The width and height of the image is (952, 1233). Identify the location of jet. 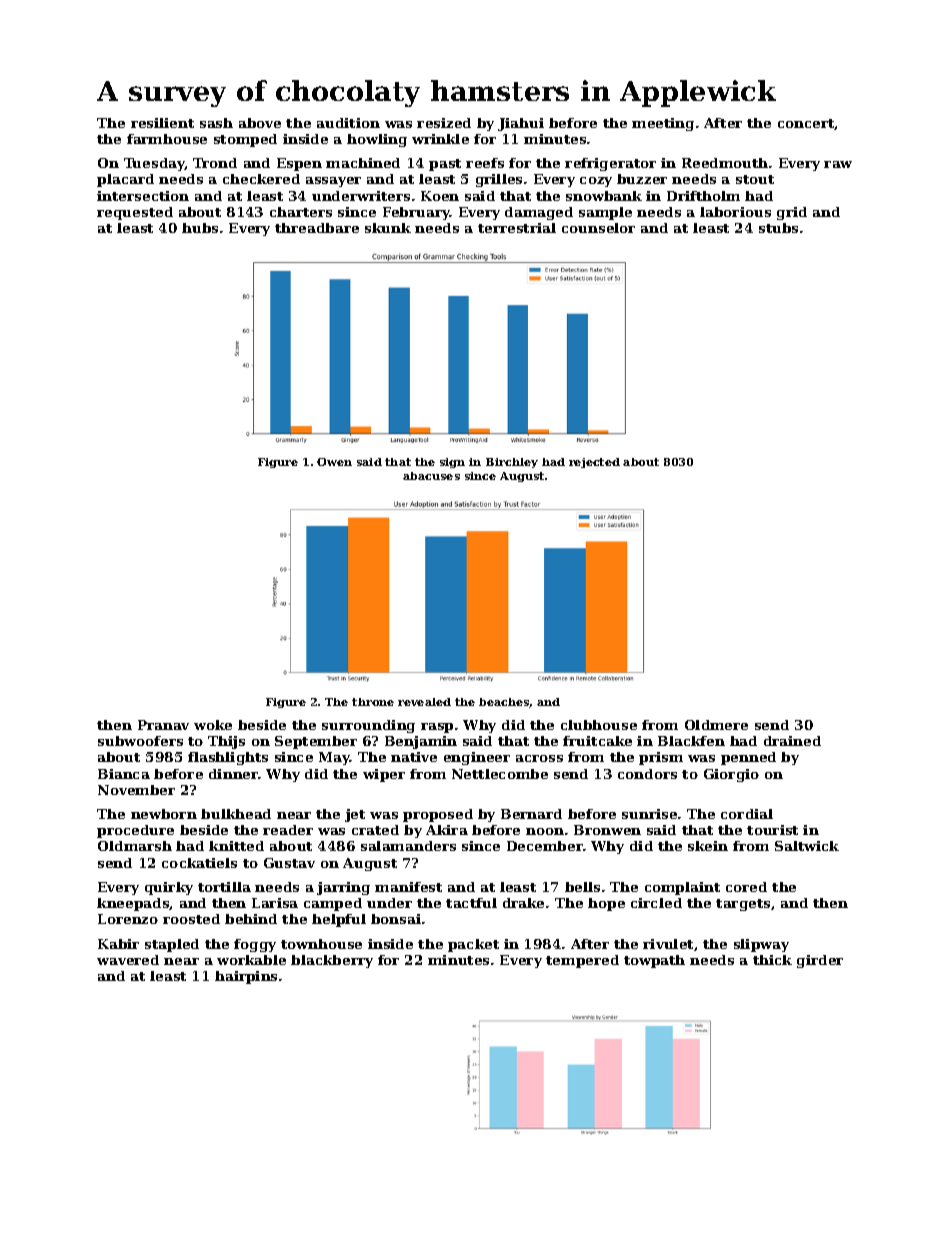
(355, 815).
